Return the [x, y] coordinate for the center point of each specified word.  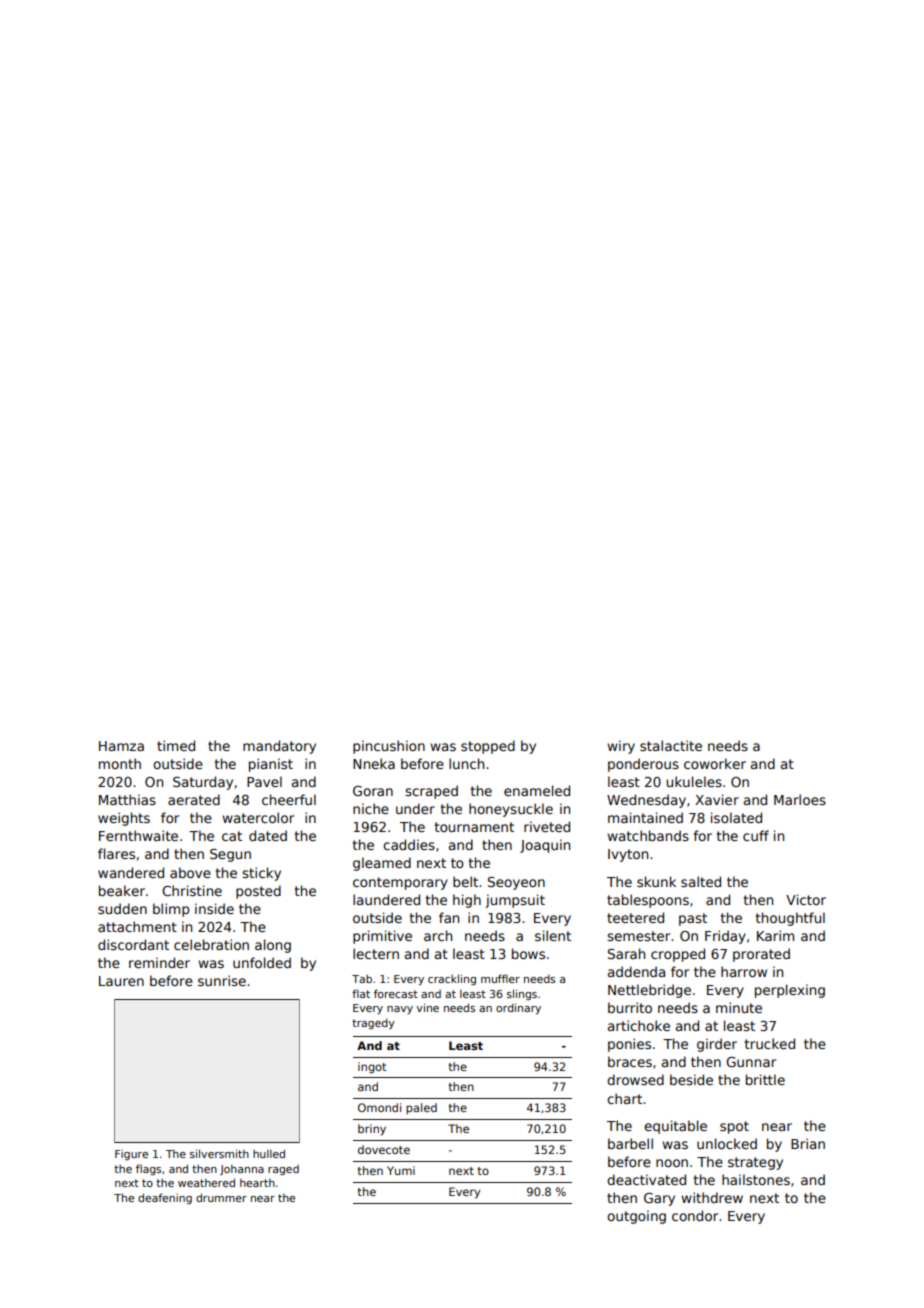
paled [421, 1108]
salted [701, 881]
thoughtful [790, 919]
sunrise [222, 980]
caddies [409, 844]
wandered [131, 872]
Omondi [379, 1107]
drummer [221, 1197]
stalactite [671, 745]
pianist [271, 765]
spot [734, 1127]
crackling [452, 979]
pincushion [389, 747]
